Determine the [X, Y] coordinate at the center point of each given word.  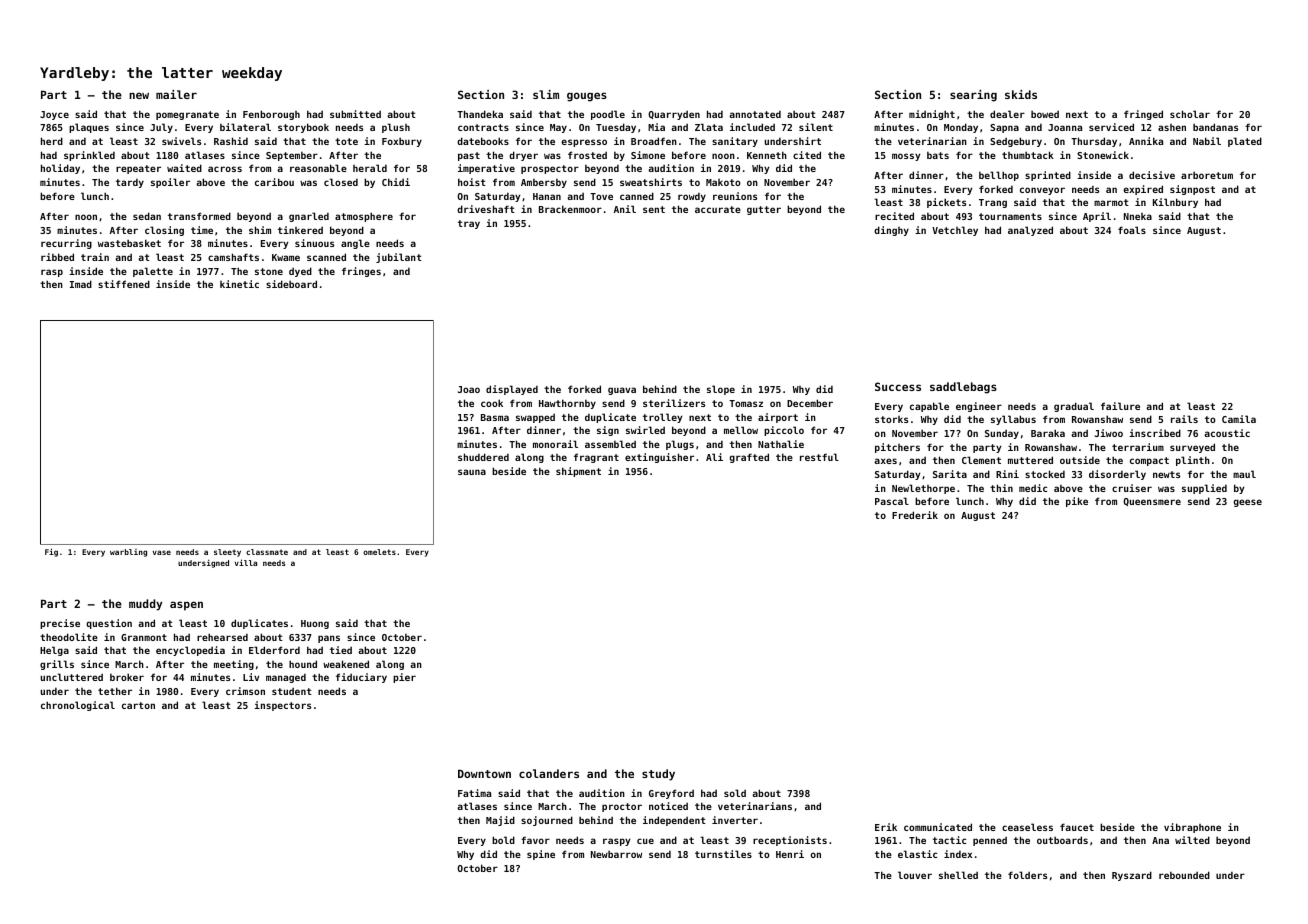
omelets [379, 552]
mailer [176, 94]
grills [57, 665]
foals [1132, 230]
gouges [587, 97]
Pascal [892, 501]
